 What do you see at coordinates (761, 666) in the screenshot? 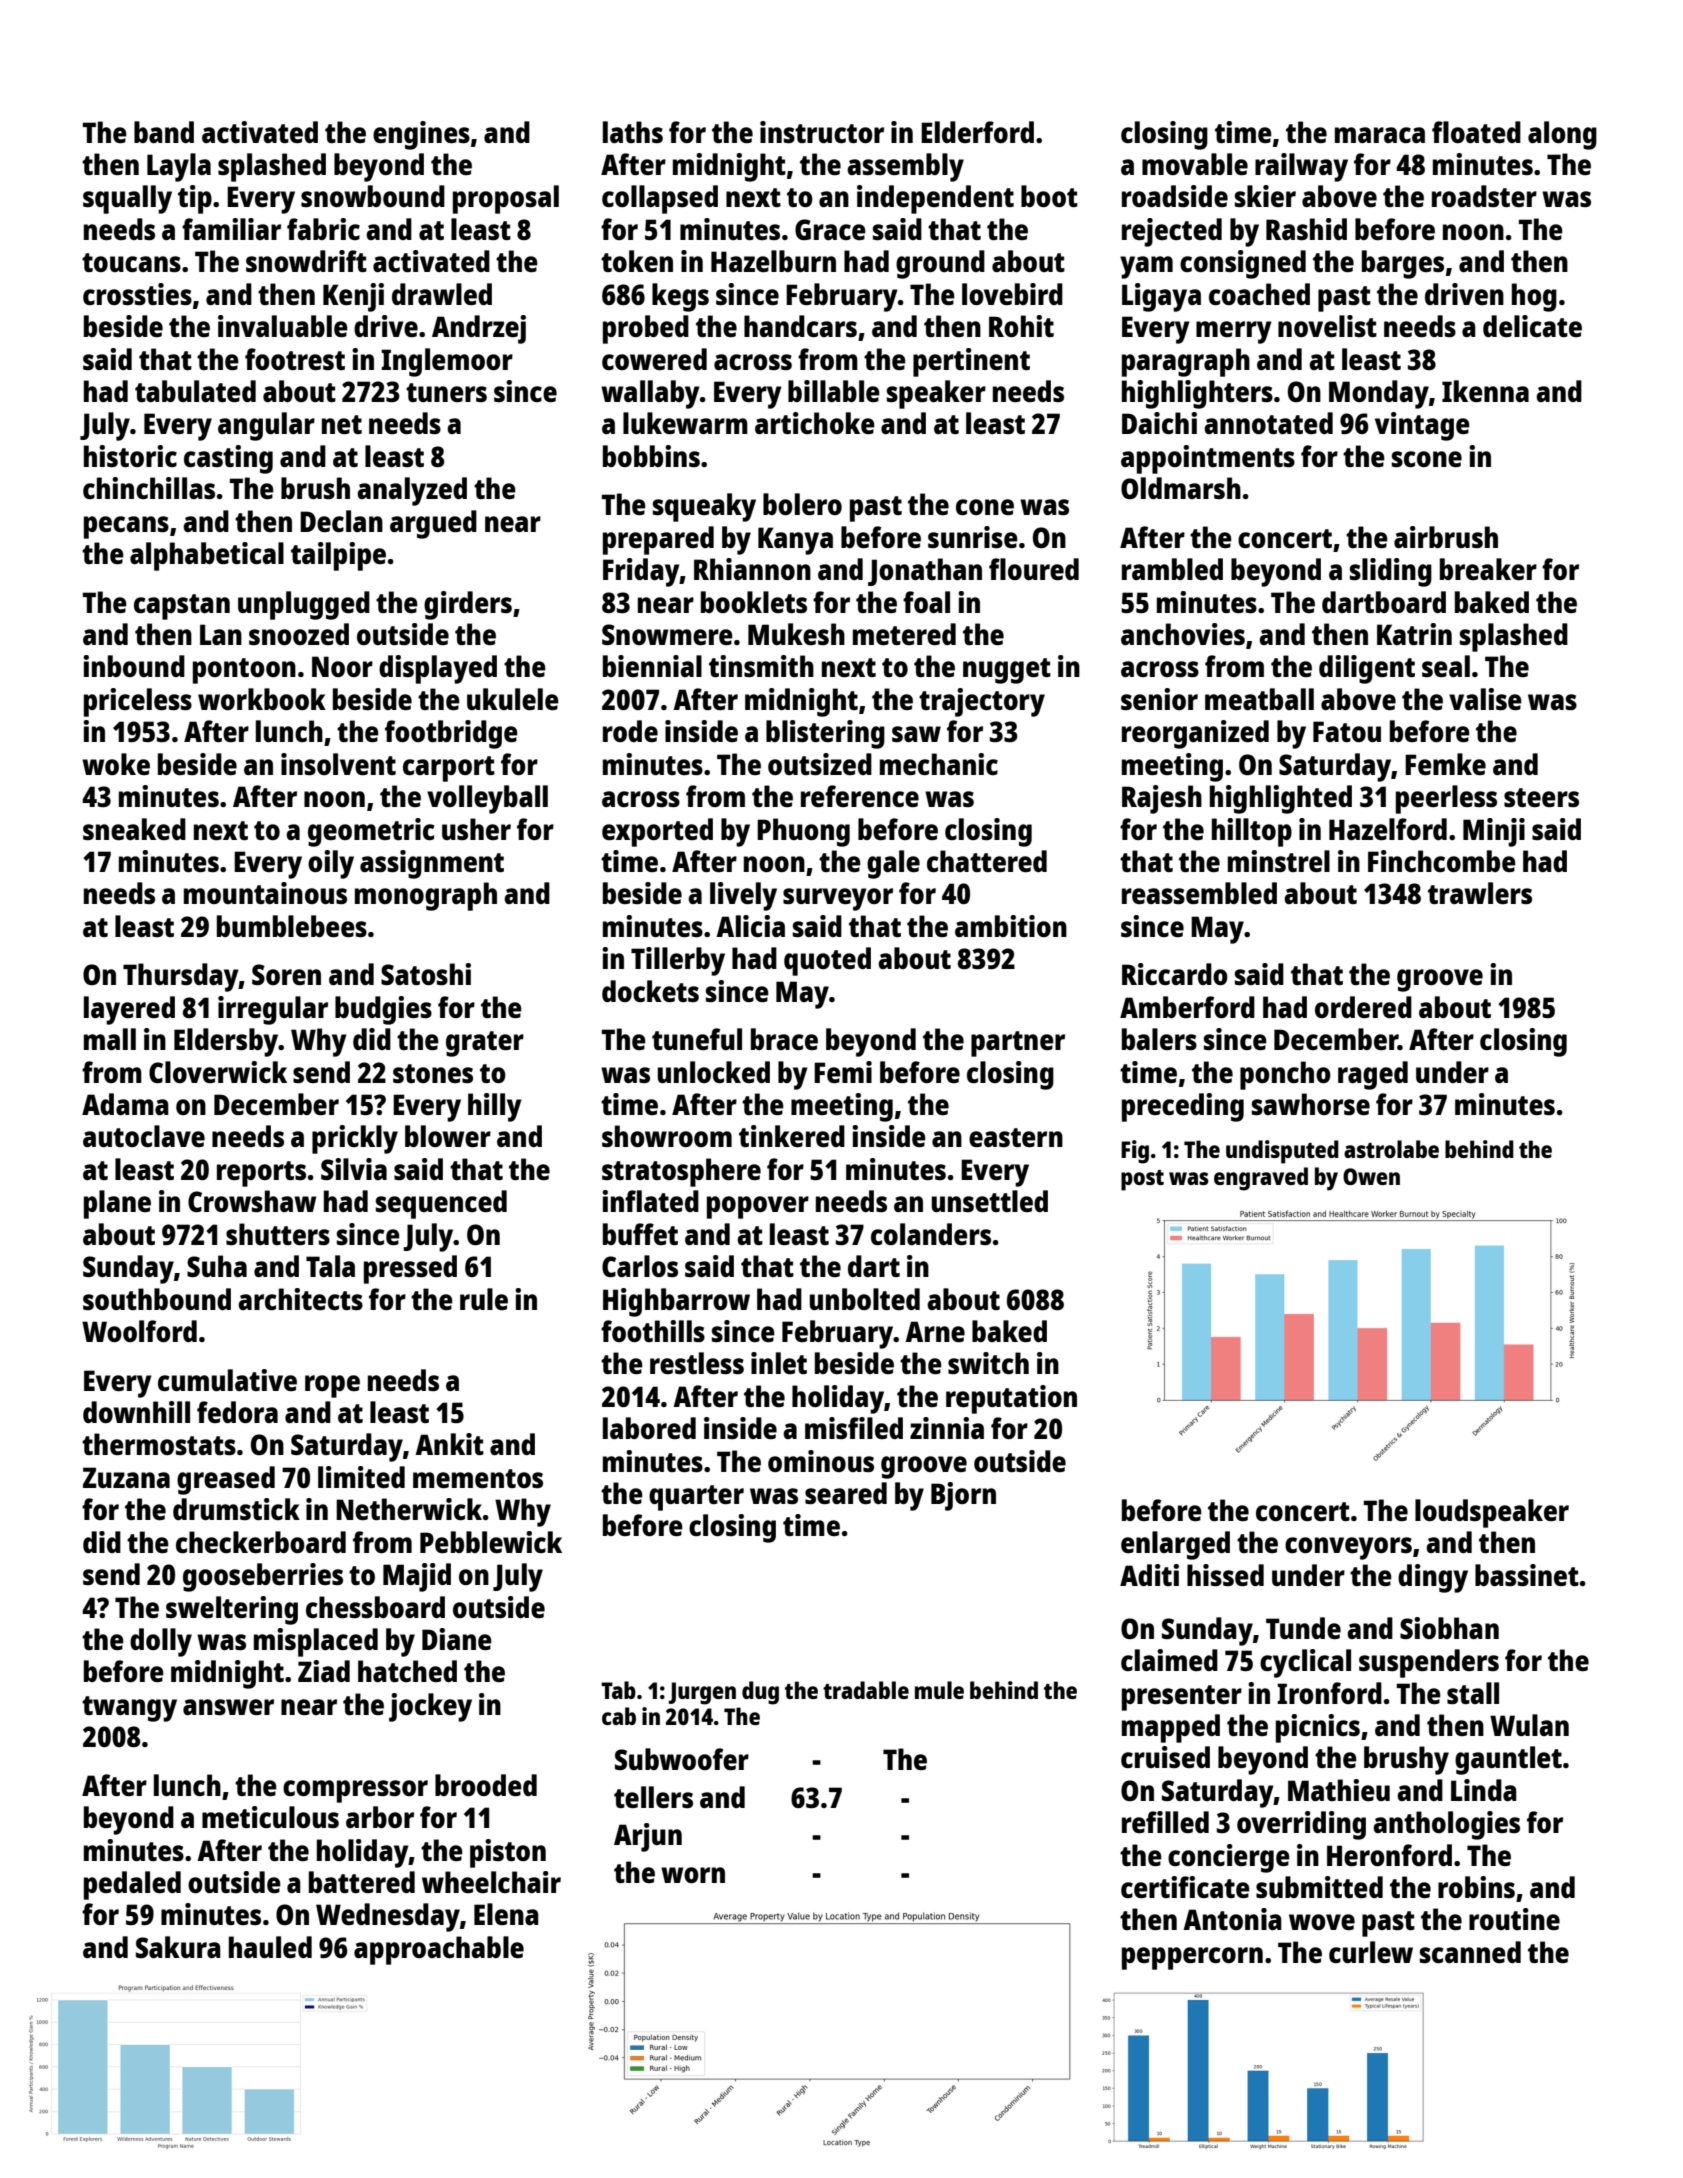
I see `tinsmith` at bounding box center [761, 666].
